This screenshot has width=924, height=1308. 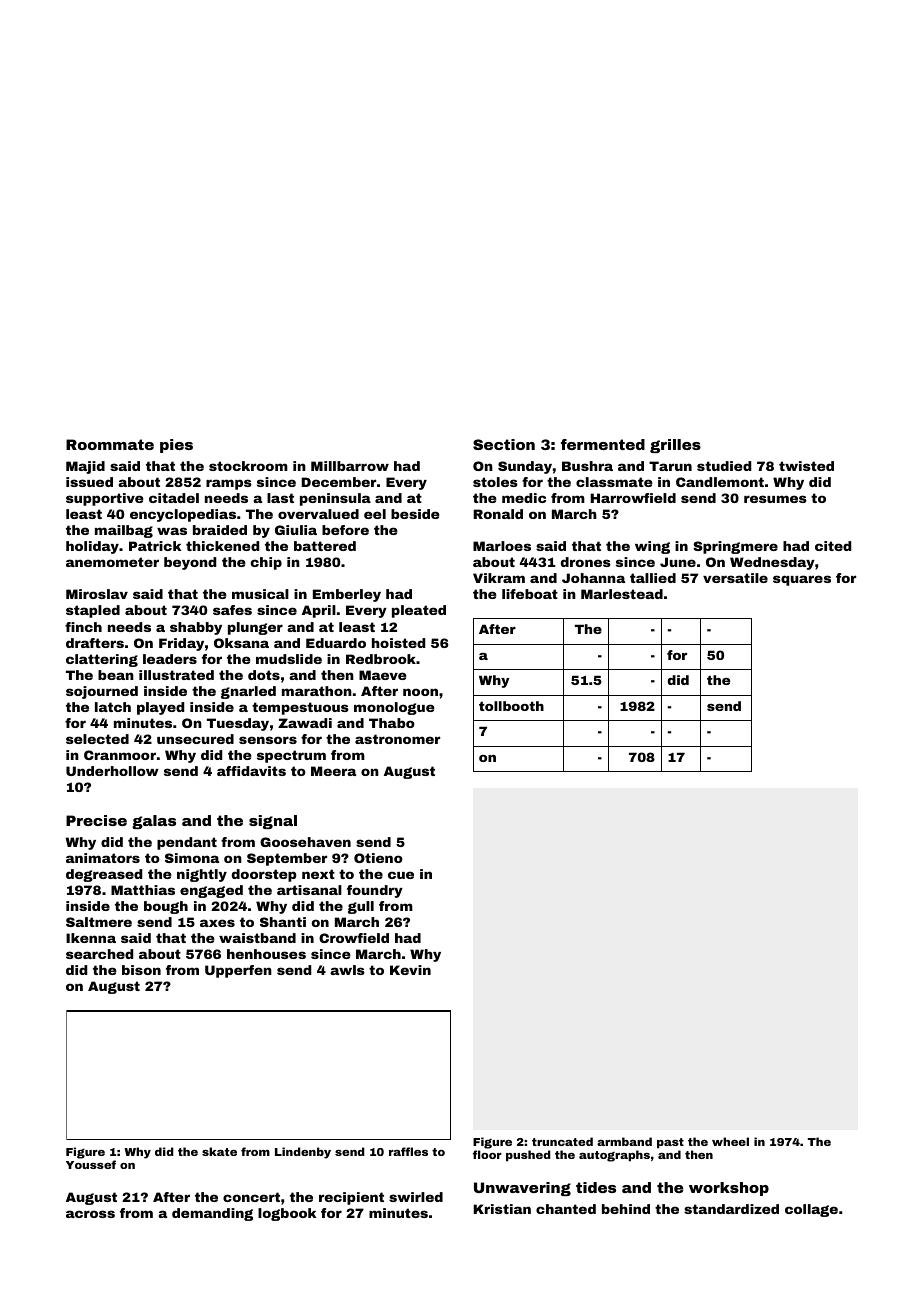 What do you see at coordinates (248, 466) in the screenshot?
I see `stockroom` at bounding box center [248, 466].
